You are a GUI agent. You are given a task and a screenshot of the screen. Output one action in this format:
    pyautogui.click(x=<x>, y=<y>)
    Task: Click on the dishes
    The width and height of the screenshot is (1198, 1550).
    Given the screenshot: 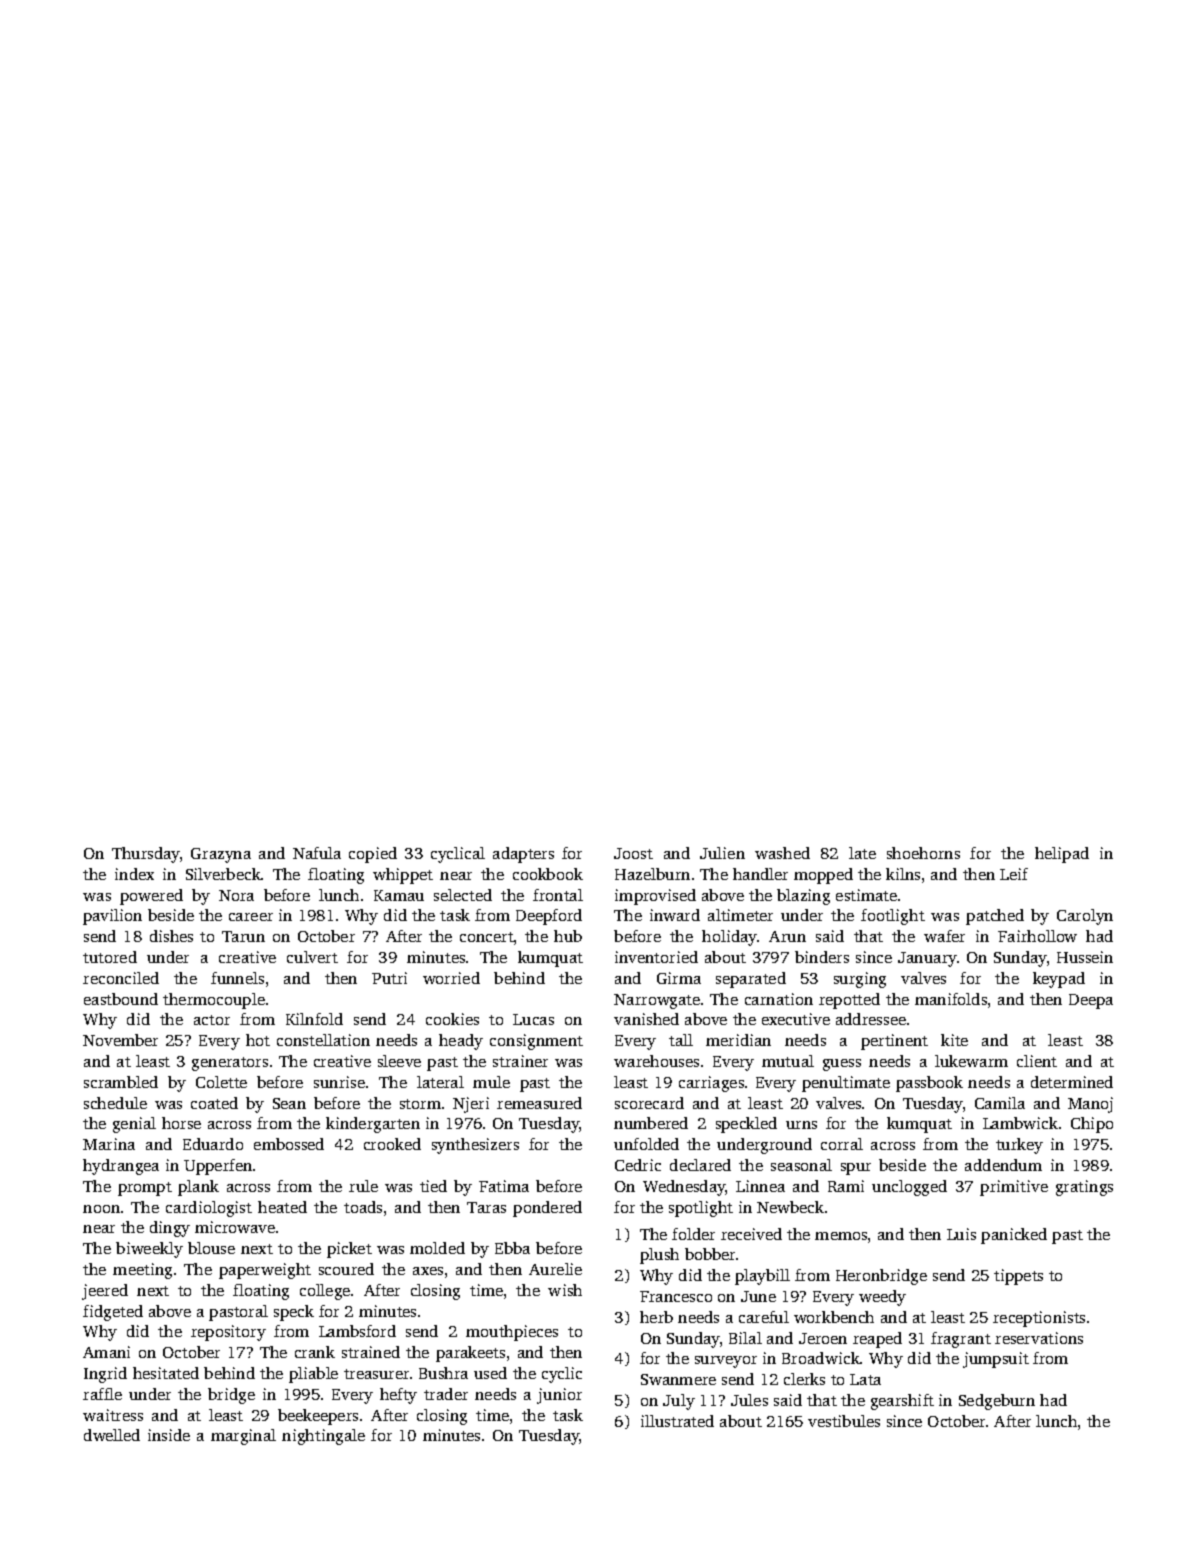 What is the action you would take?
    pyautogui.click(x=171, y=936)
